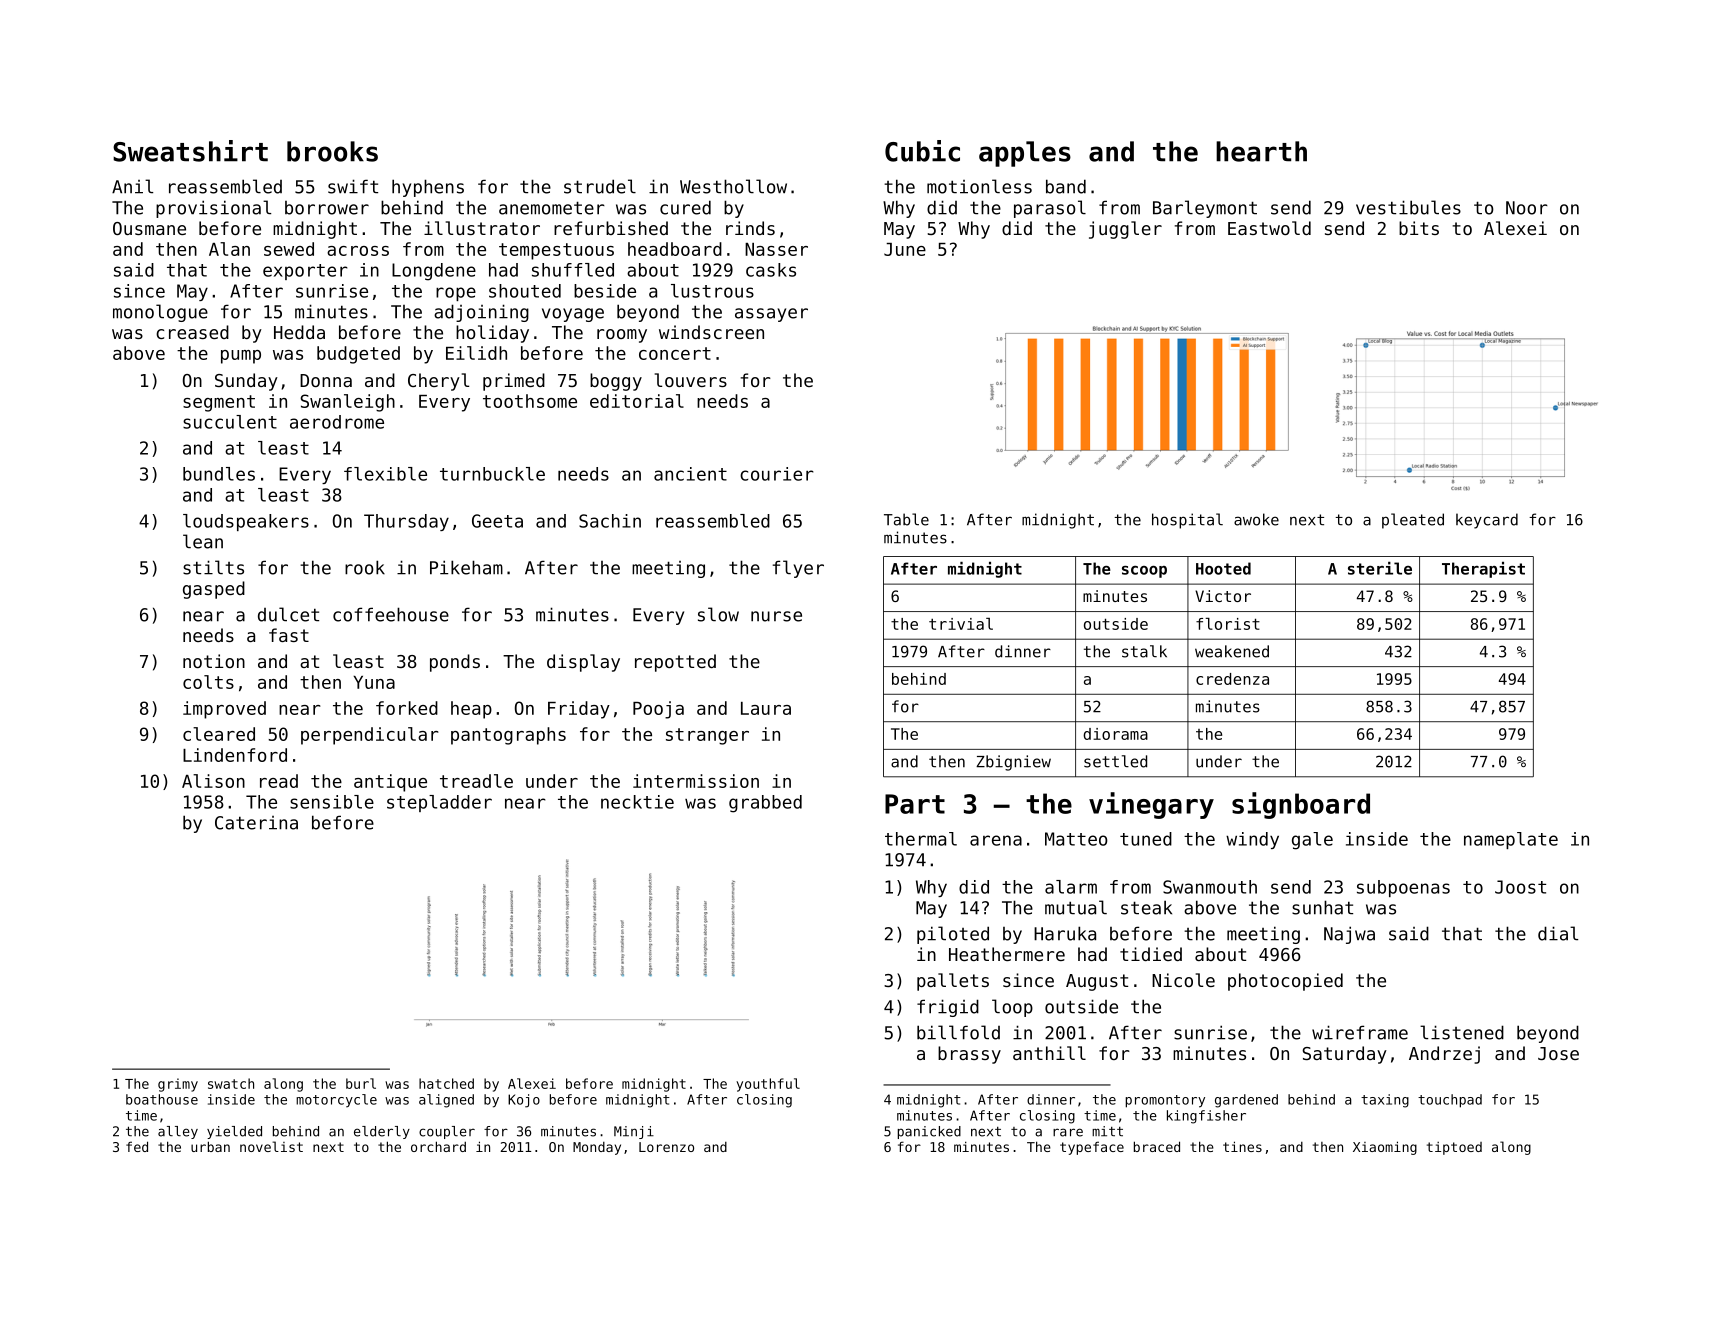 The width and height of the screenshot is (1709, 1320). I want to click on Noor, so click(1527, 208).
